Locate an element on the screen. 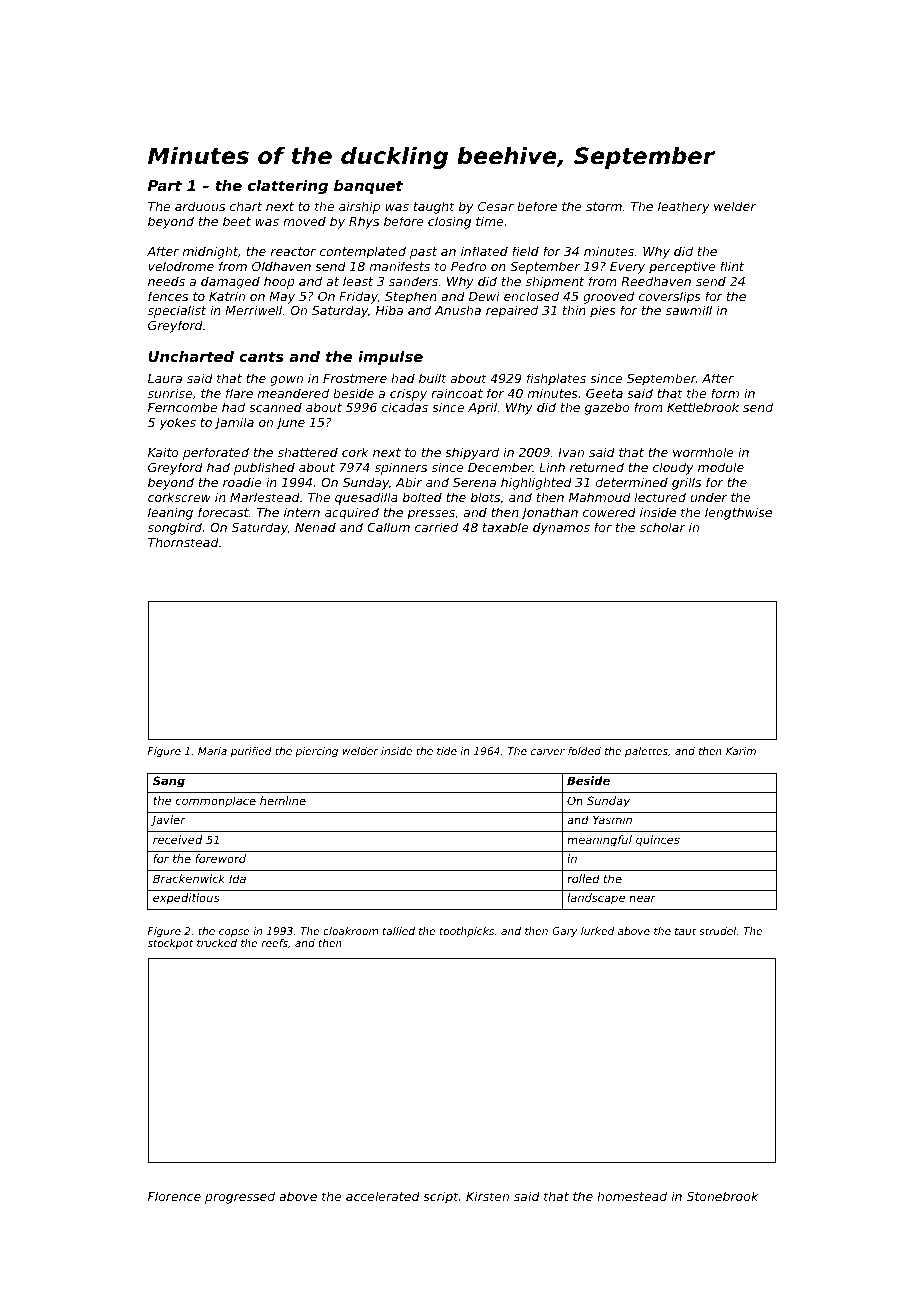 The image size is (924, 1314). lengthwise is located at coordinates (738, 513).
